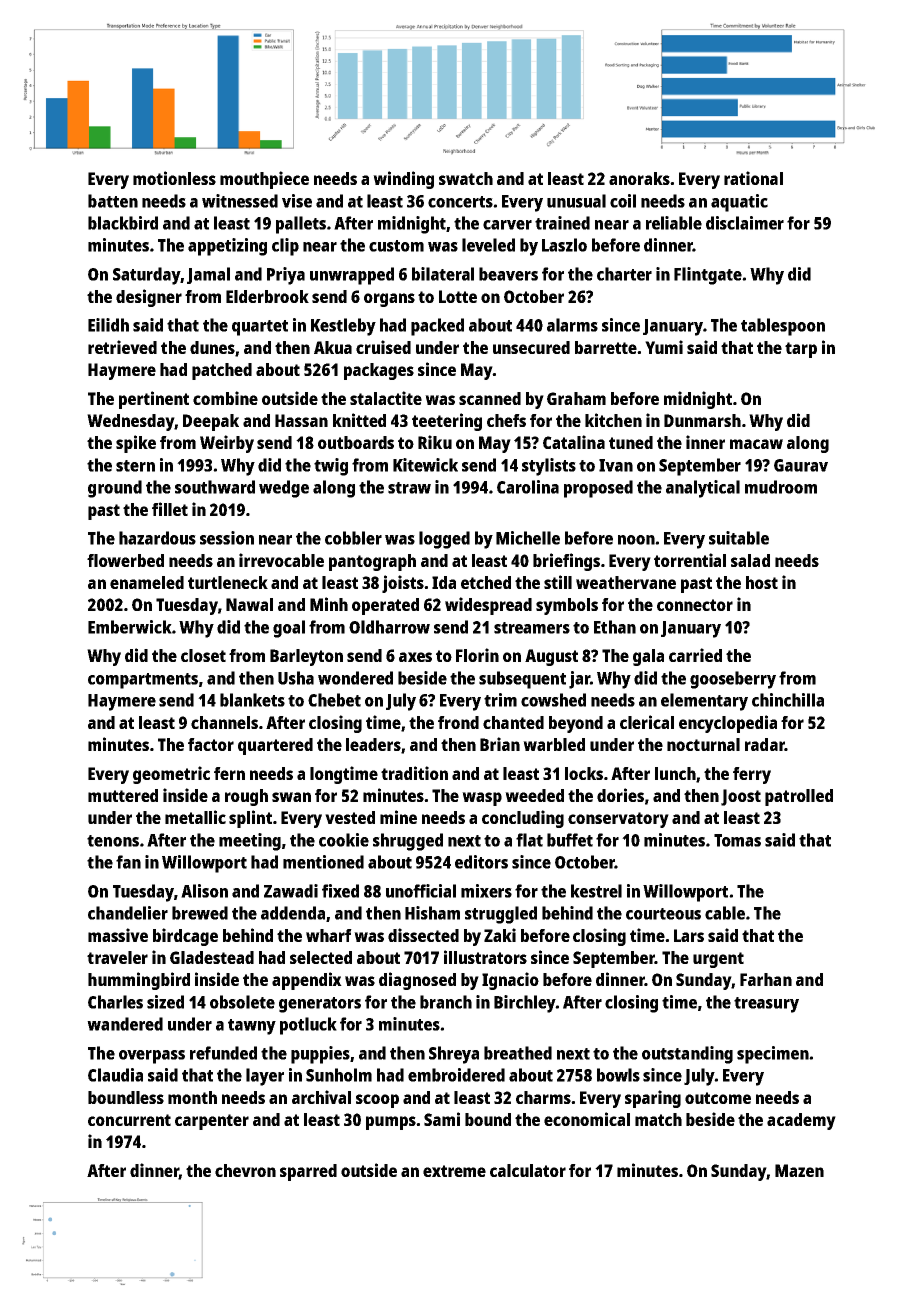 The width and height of the screenshot is (924, 1311). Describe the element at coordinates (708, 276) in the screenshot. I see `Flintgate` at that location.
